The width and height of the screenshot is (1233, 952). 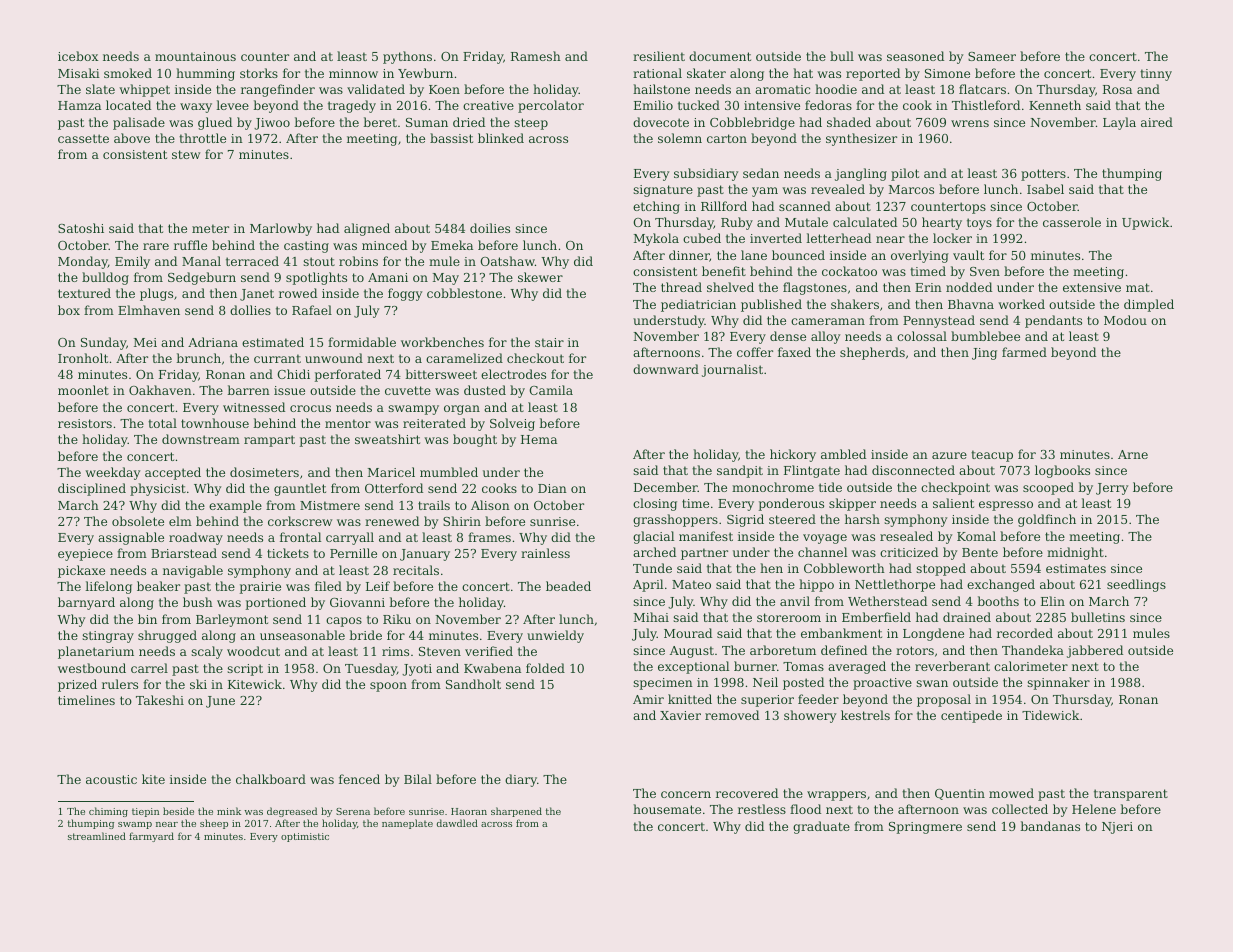 What do you see at coordinates (761, 173) in the screenshot?
I see `sedan` at bounding box center [761, 173].
